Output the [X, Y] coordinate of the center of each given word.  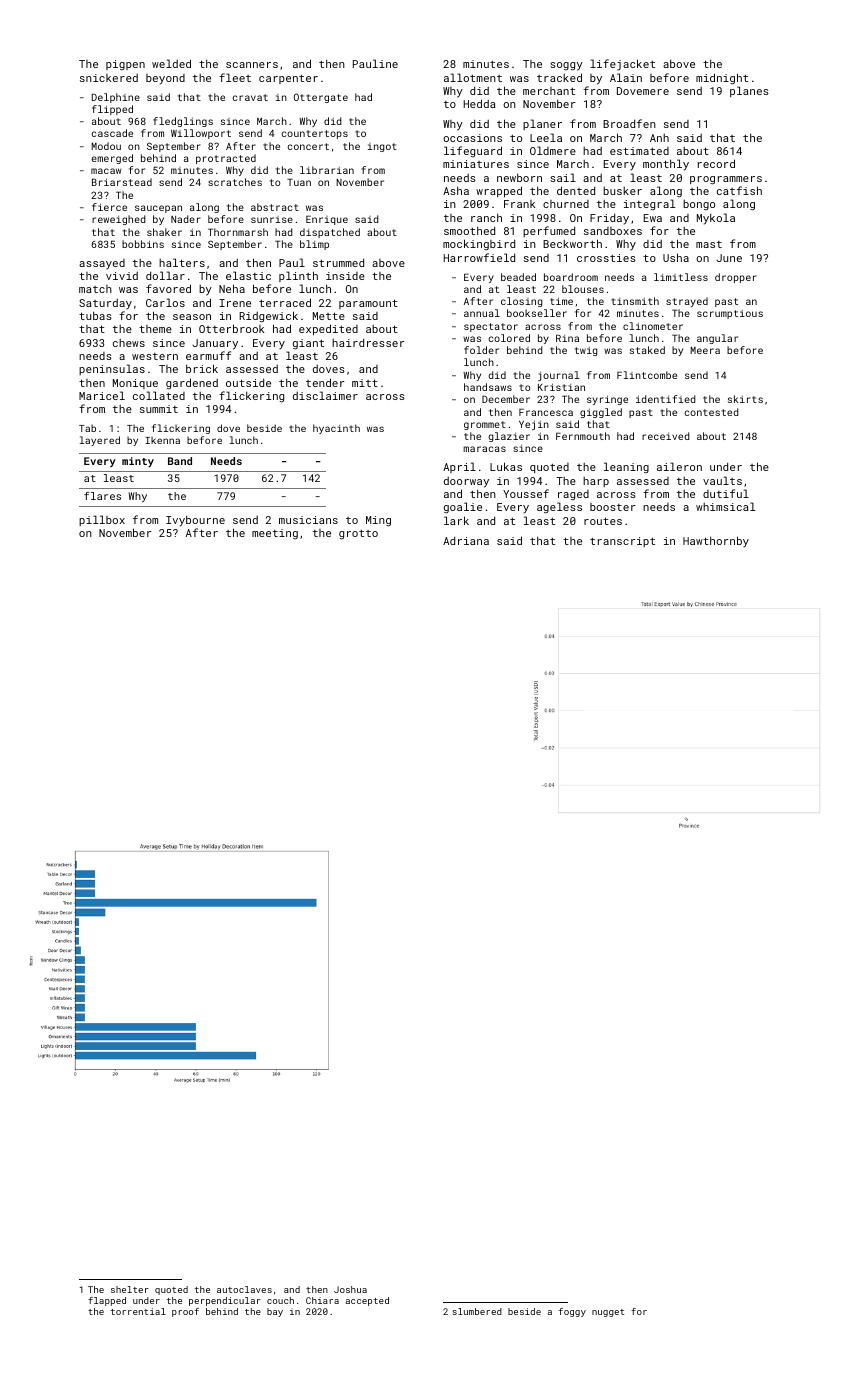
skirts [745, 399]
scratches [235, 182]
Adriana [466, 540]
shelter [130, 1289]
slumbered [477, 1311]
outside [248, 382]
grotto [358, 535]
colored [509, 338]
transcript [622, 542]
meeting [275, 534]
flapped [107, 1301]
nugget [608, 1313]
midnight [722, 79]
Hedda [479, 103]
